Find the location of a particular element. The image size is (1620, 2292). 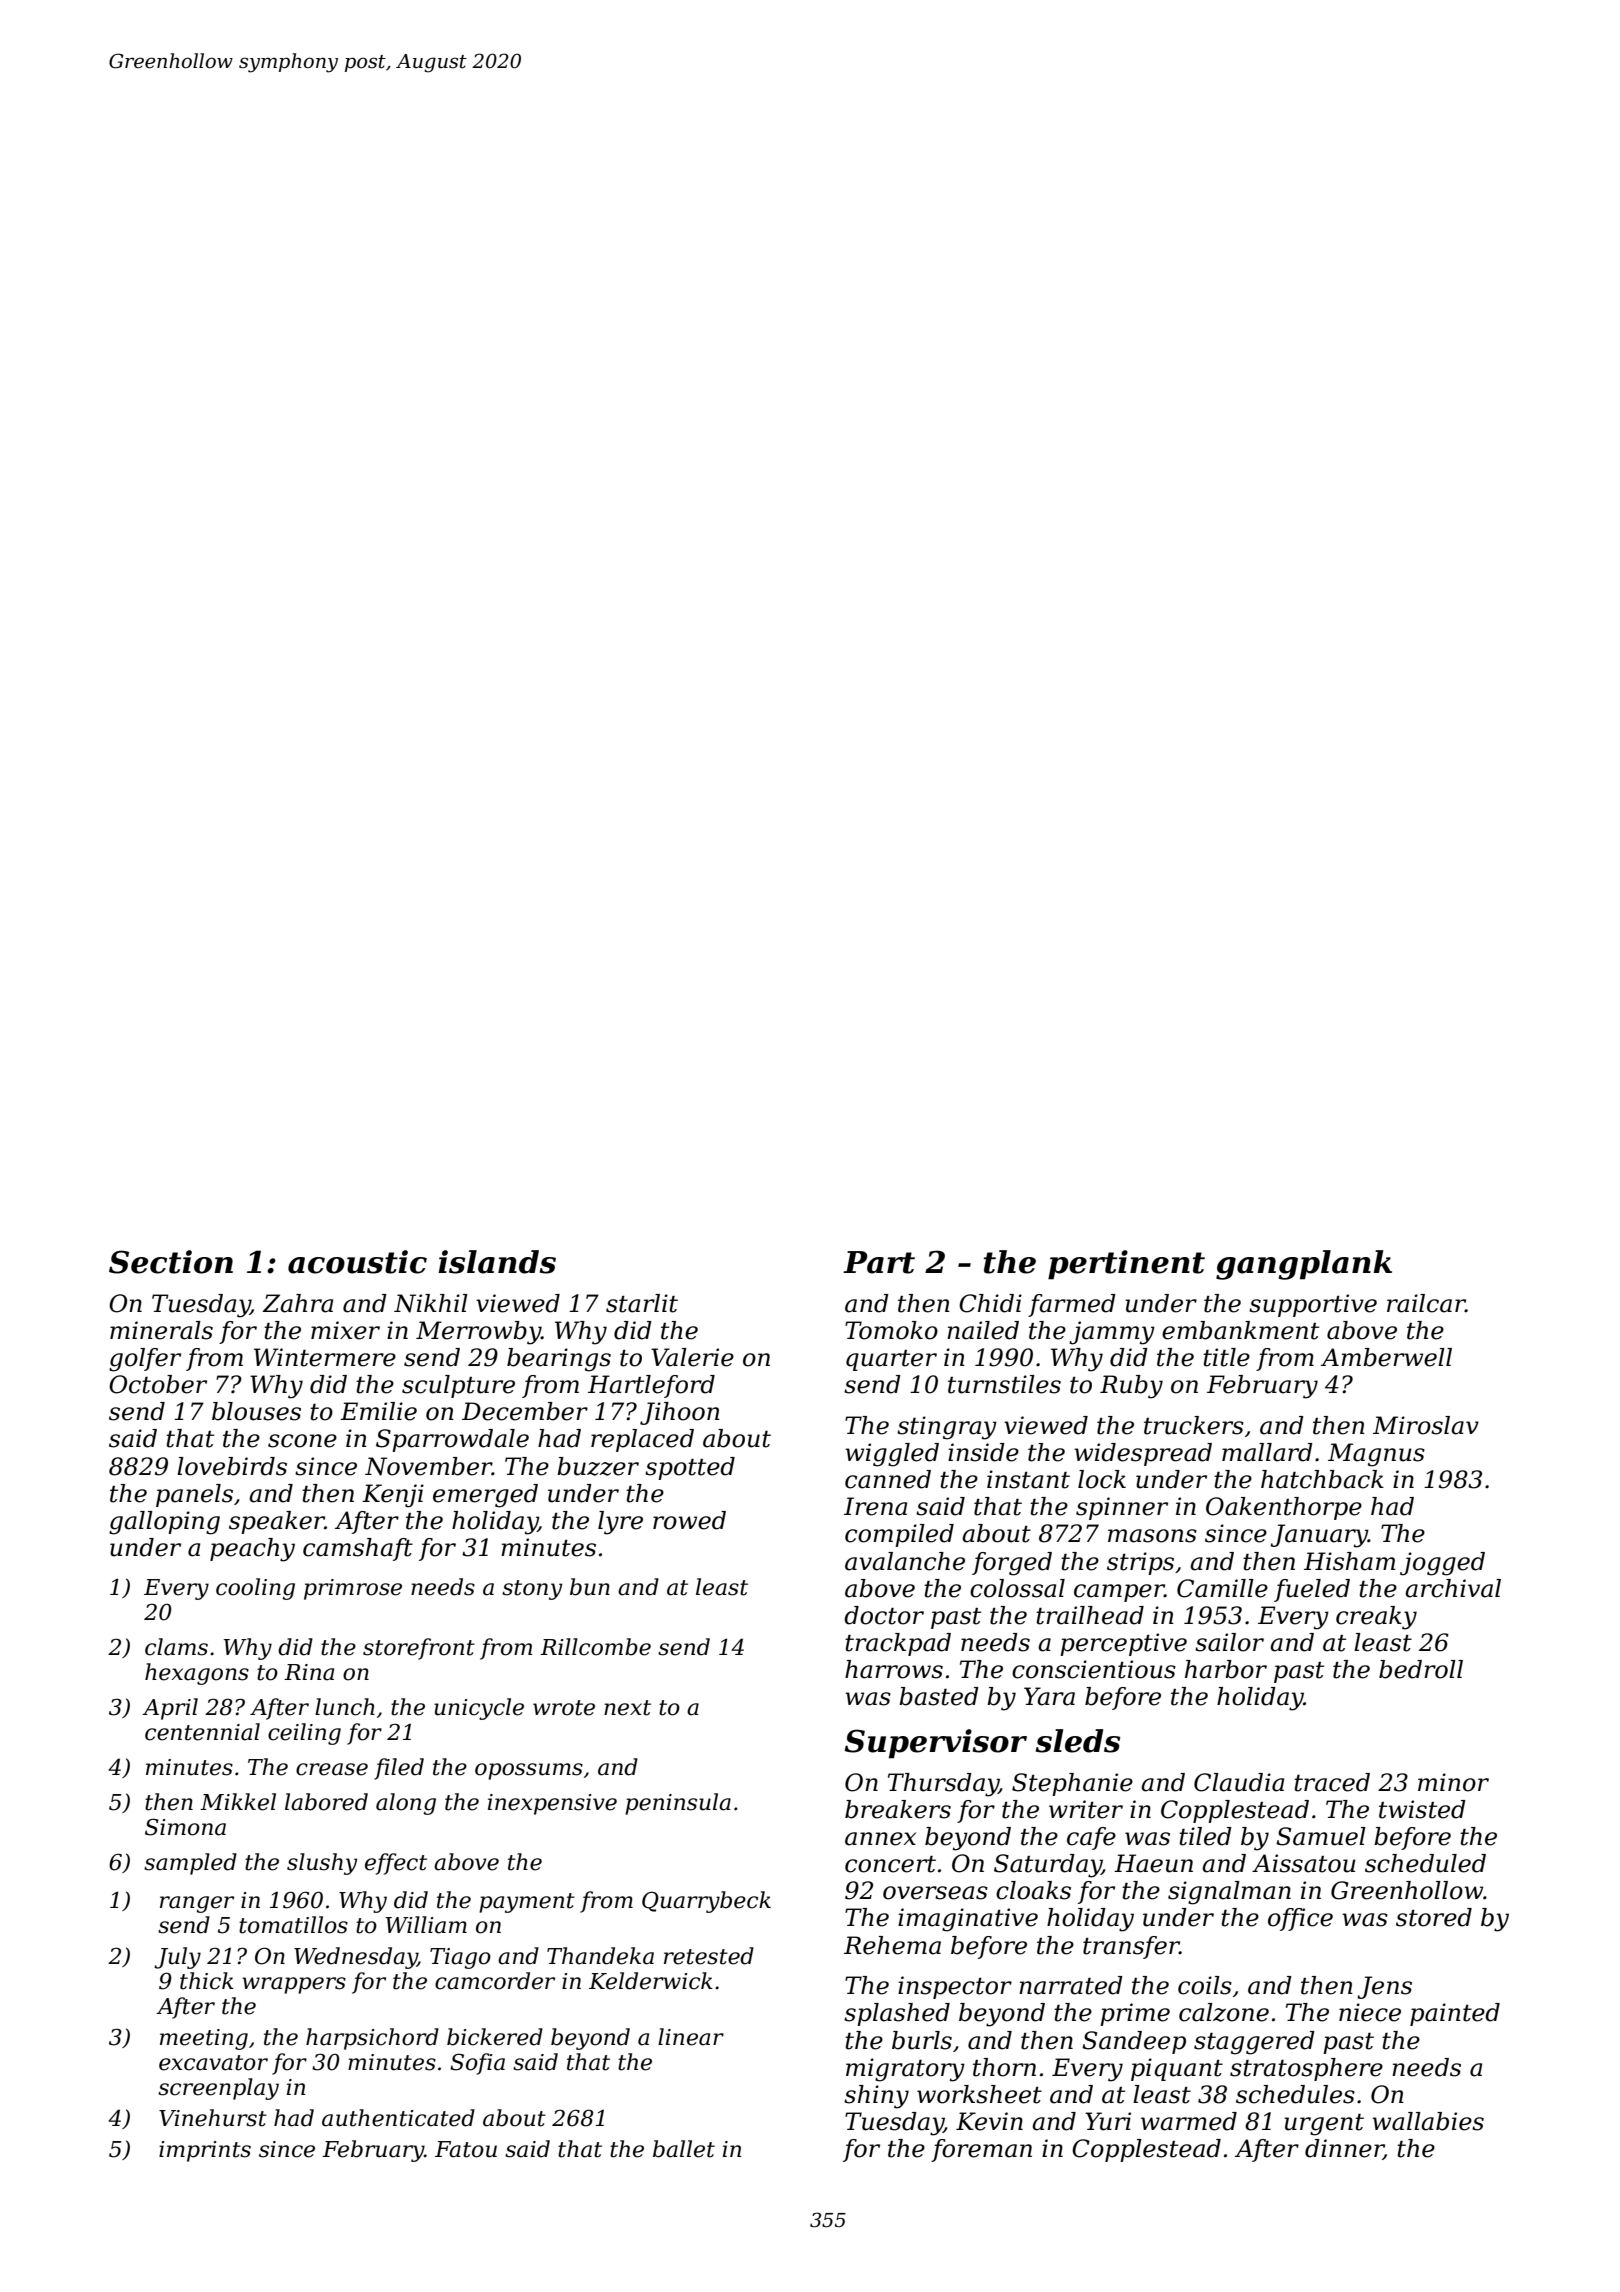

signalman is located at coordinates (1229, 1893).
